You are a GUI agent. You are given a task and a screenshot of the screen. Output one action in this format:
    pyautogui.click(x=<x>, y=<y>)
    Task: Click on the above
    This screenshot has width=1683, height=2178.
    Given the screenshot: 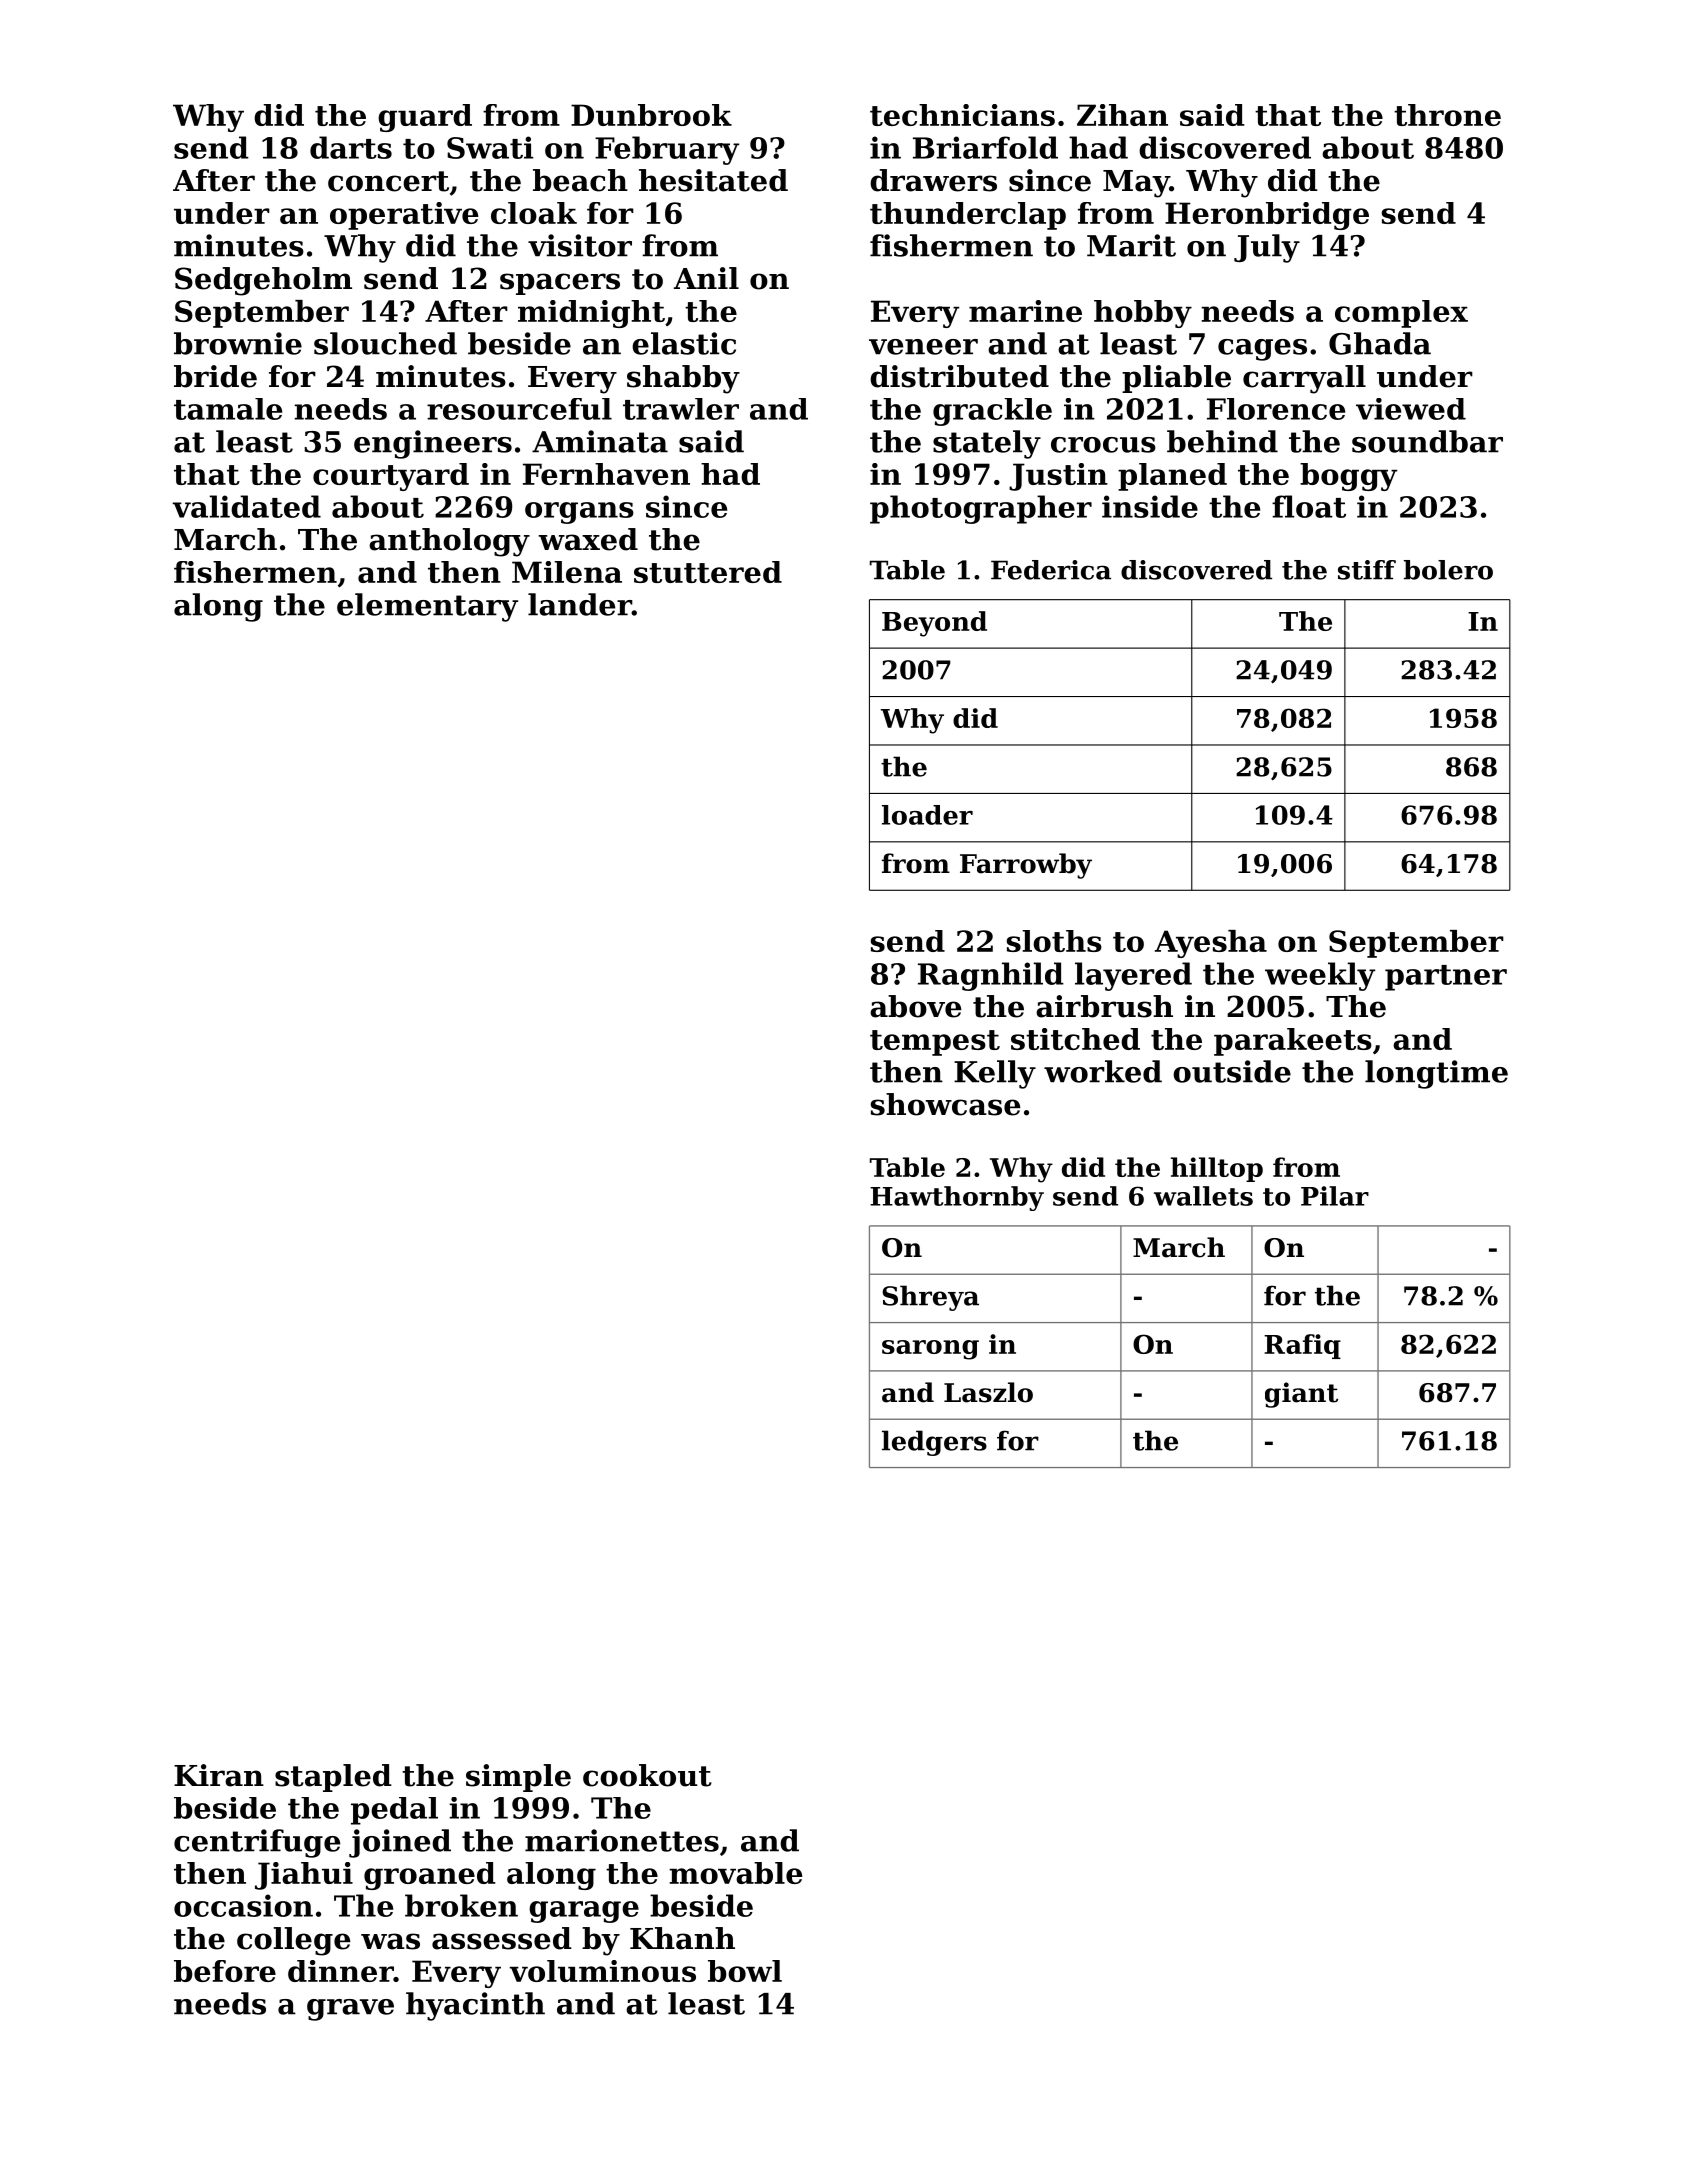 What is the action you would take?
    pyautogui.click(x=915, y=1006)
